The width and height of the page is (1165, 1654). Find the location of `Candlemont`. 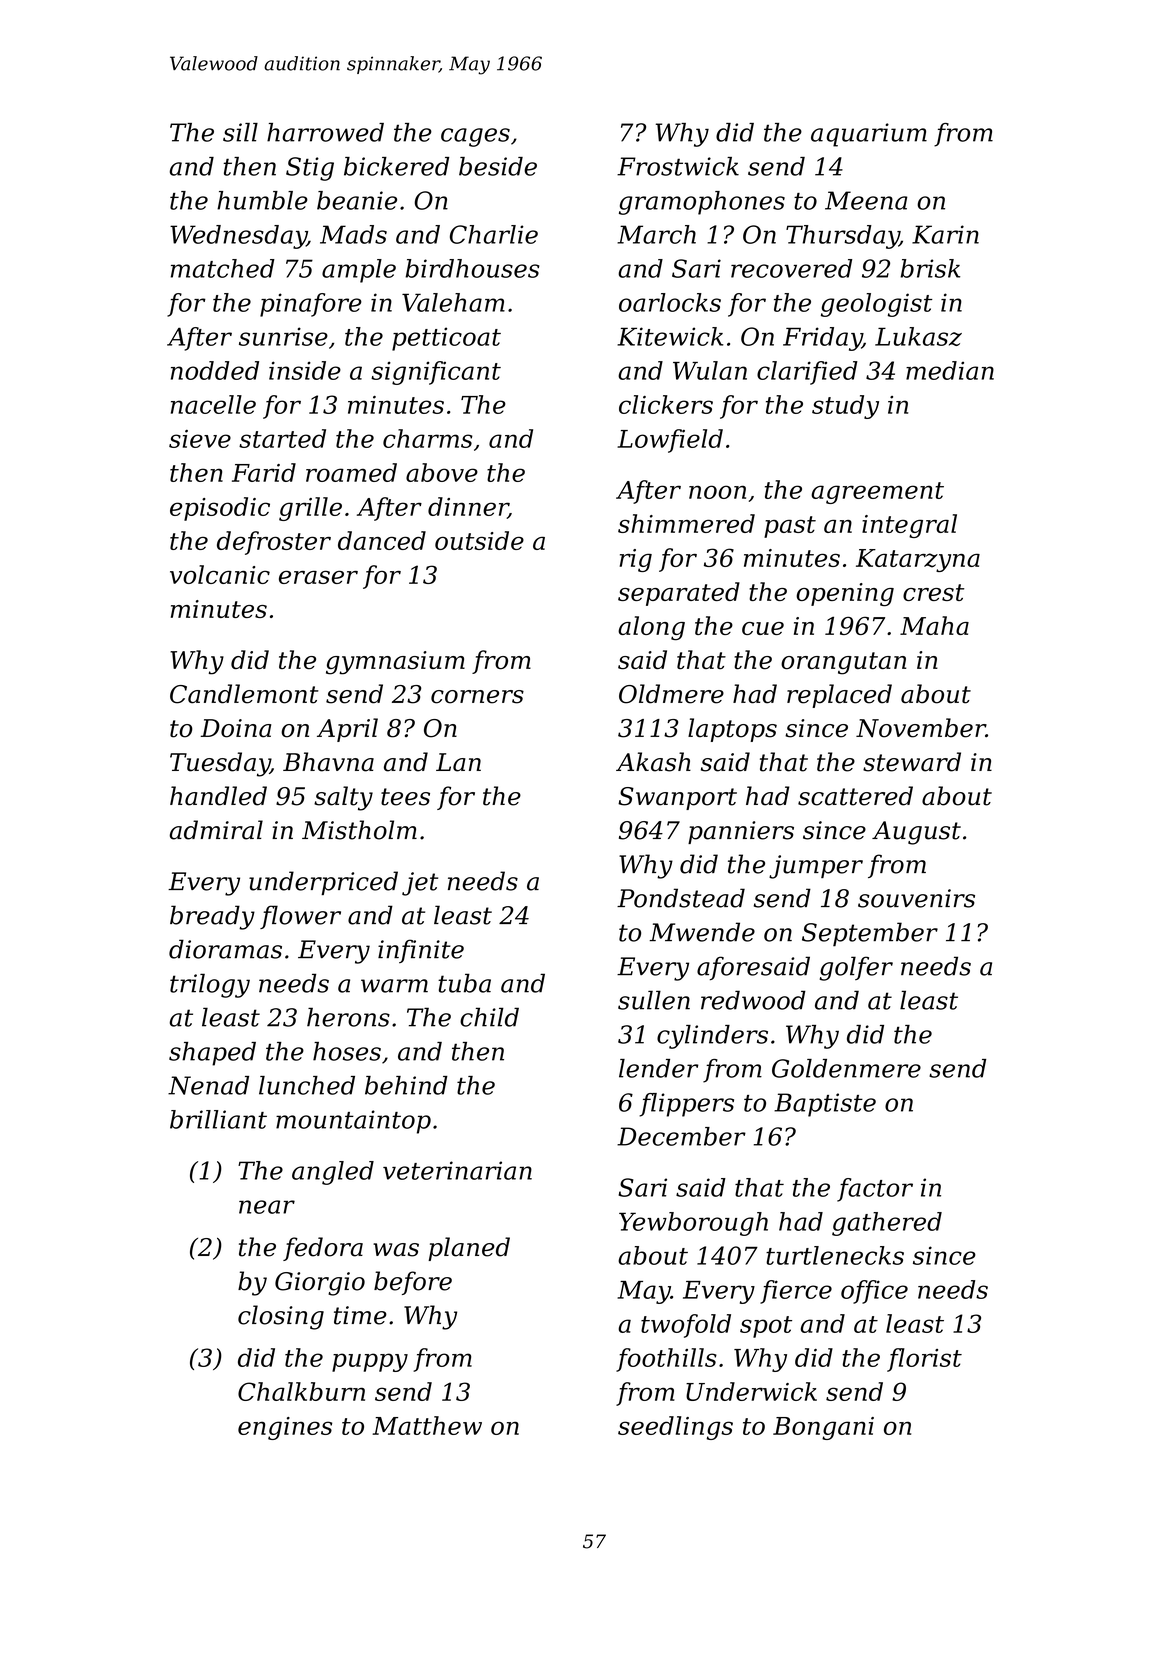

Candlemont is located at coordinates (244, 694).
